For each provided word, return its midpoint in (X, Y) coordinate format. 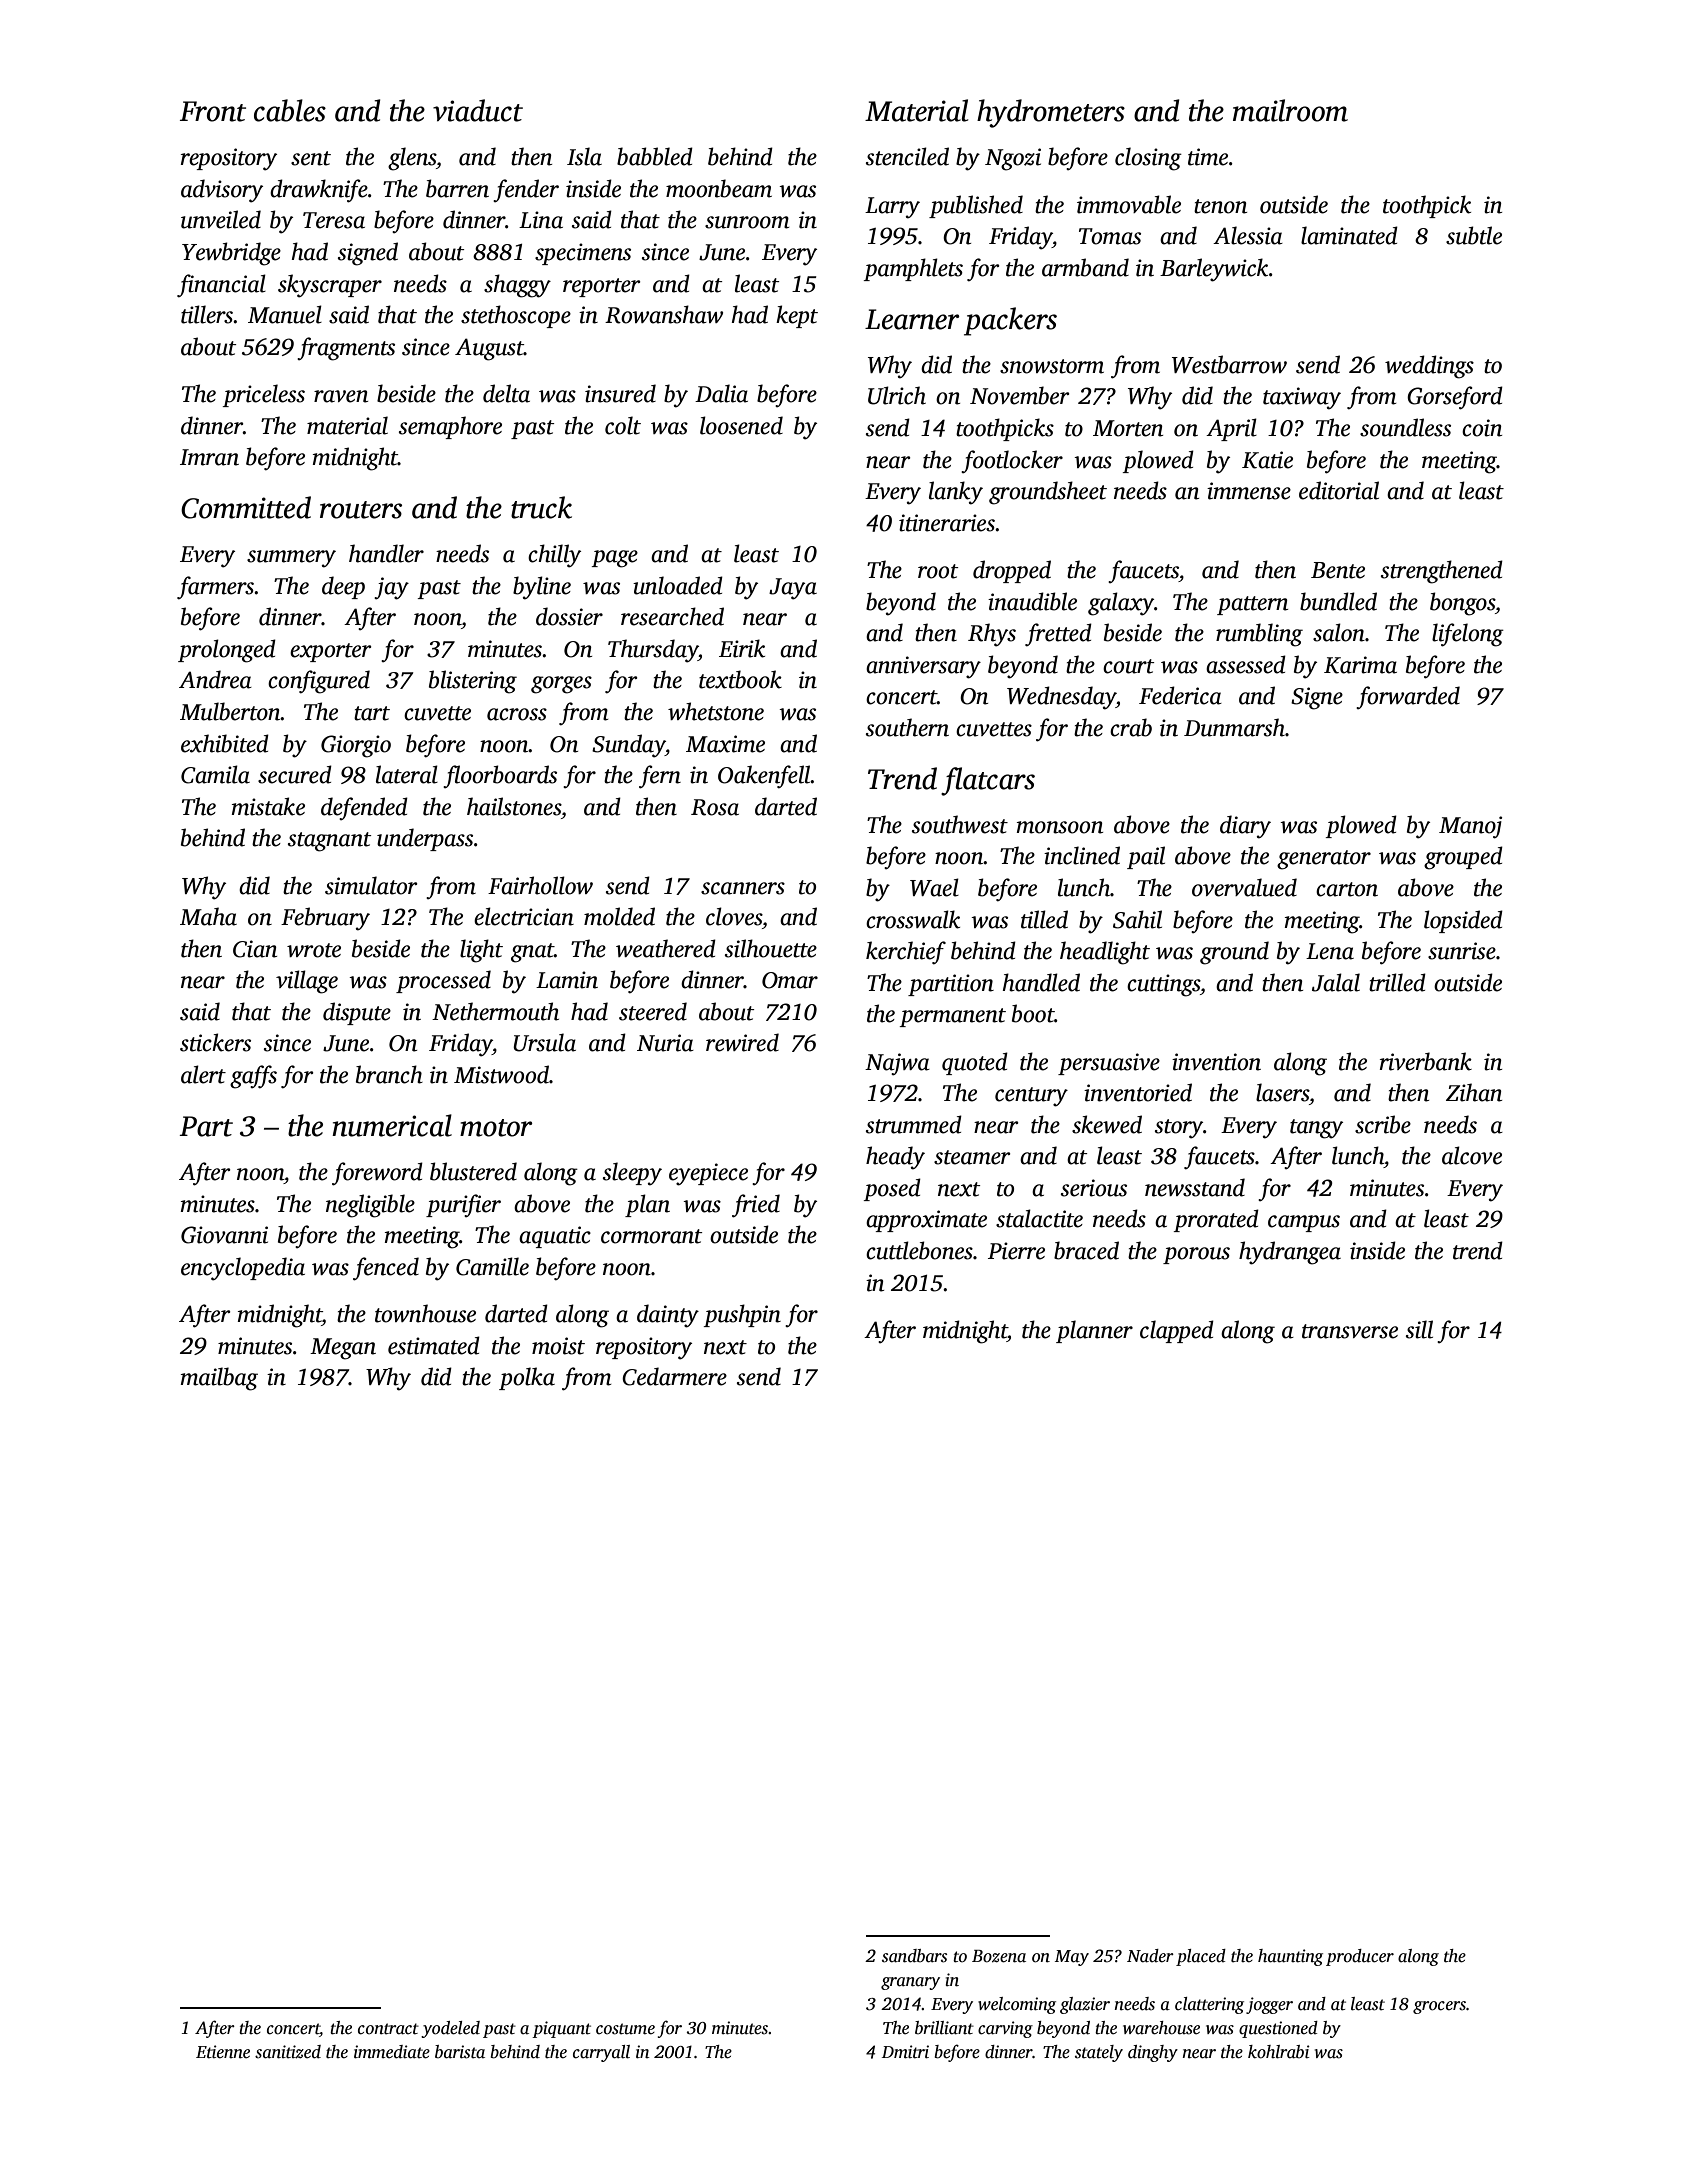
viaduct (478, 110)
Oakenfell (764, 777)
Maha (208, 916)
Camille (492, 1266)
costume (625, 2029)
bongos (1462, 604)
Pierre (1016, 1251)
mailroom (1290, 110)
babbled (655, 156)
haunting (1290, 1957)
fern (660, 777)
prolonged (227, 651)
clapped (1177, 1331)
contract (388, 2029)
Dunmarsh (1234, 727)
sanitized (288, 2052)
